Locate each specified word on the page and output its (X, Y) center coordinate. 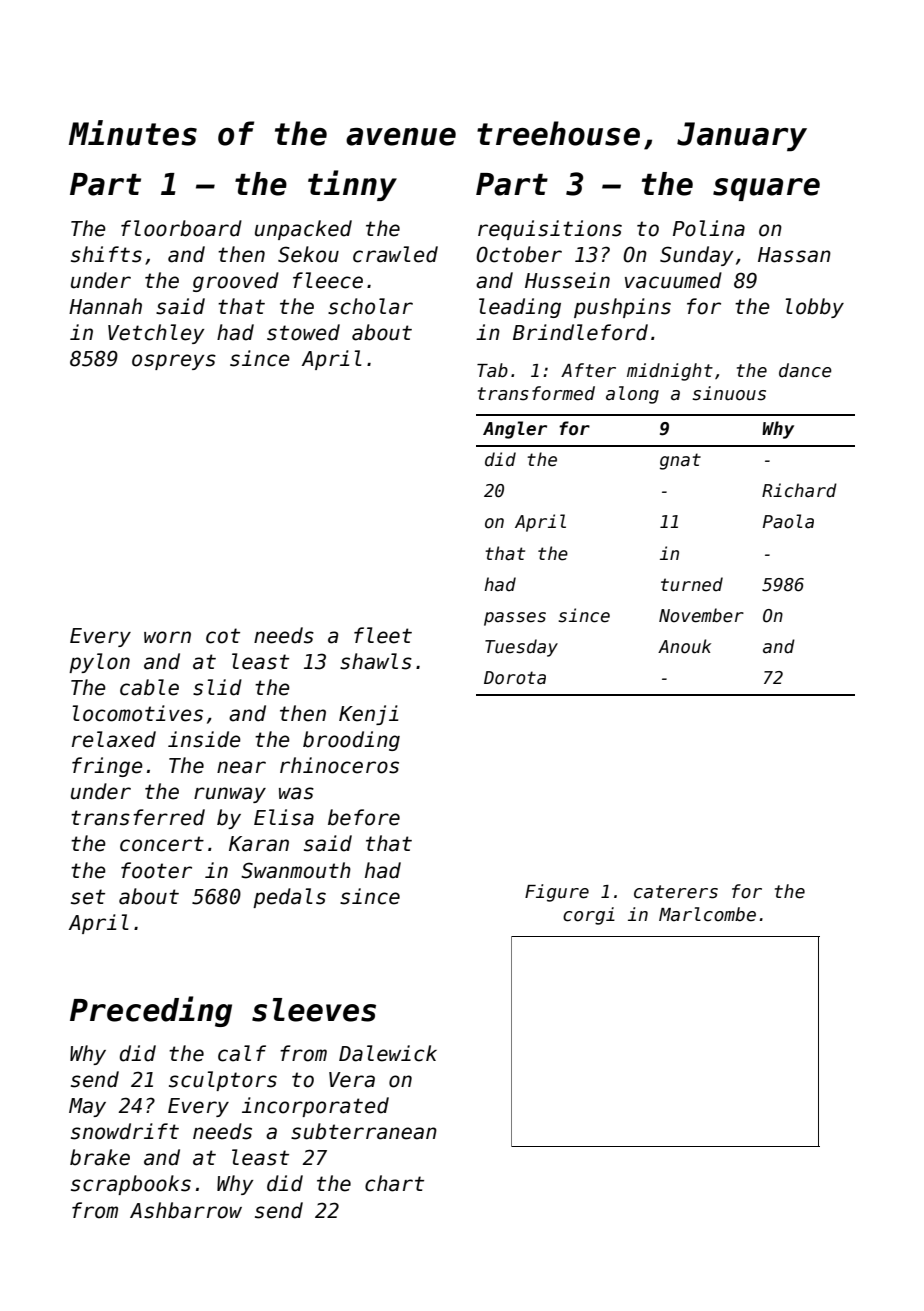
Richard (799, 490)
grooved (236, 282)
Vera (352, 1080)
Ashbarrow (186, 1210)
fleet (383, 635)
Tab (492, 370)
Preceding (151, 1011)
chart (394, 1183)
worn (167, 637)
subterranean (364, 1131)
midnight (670, 372)
